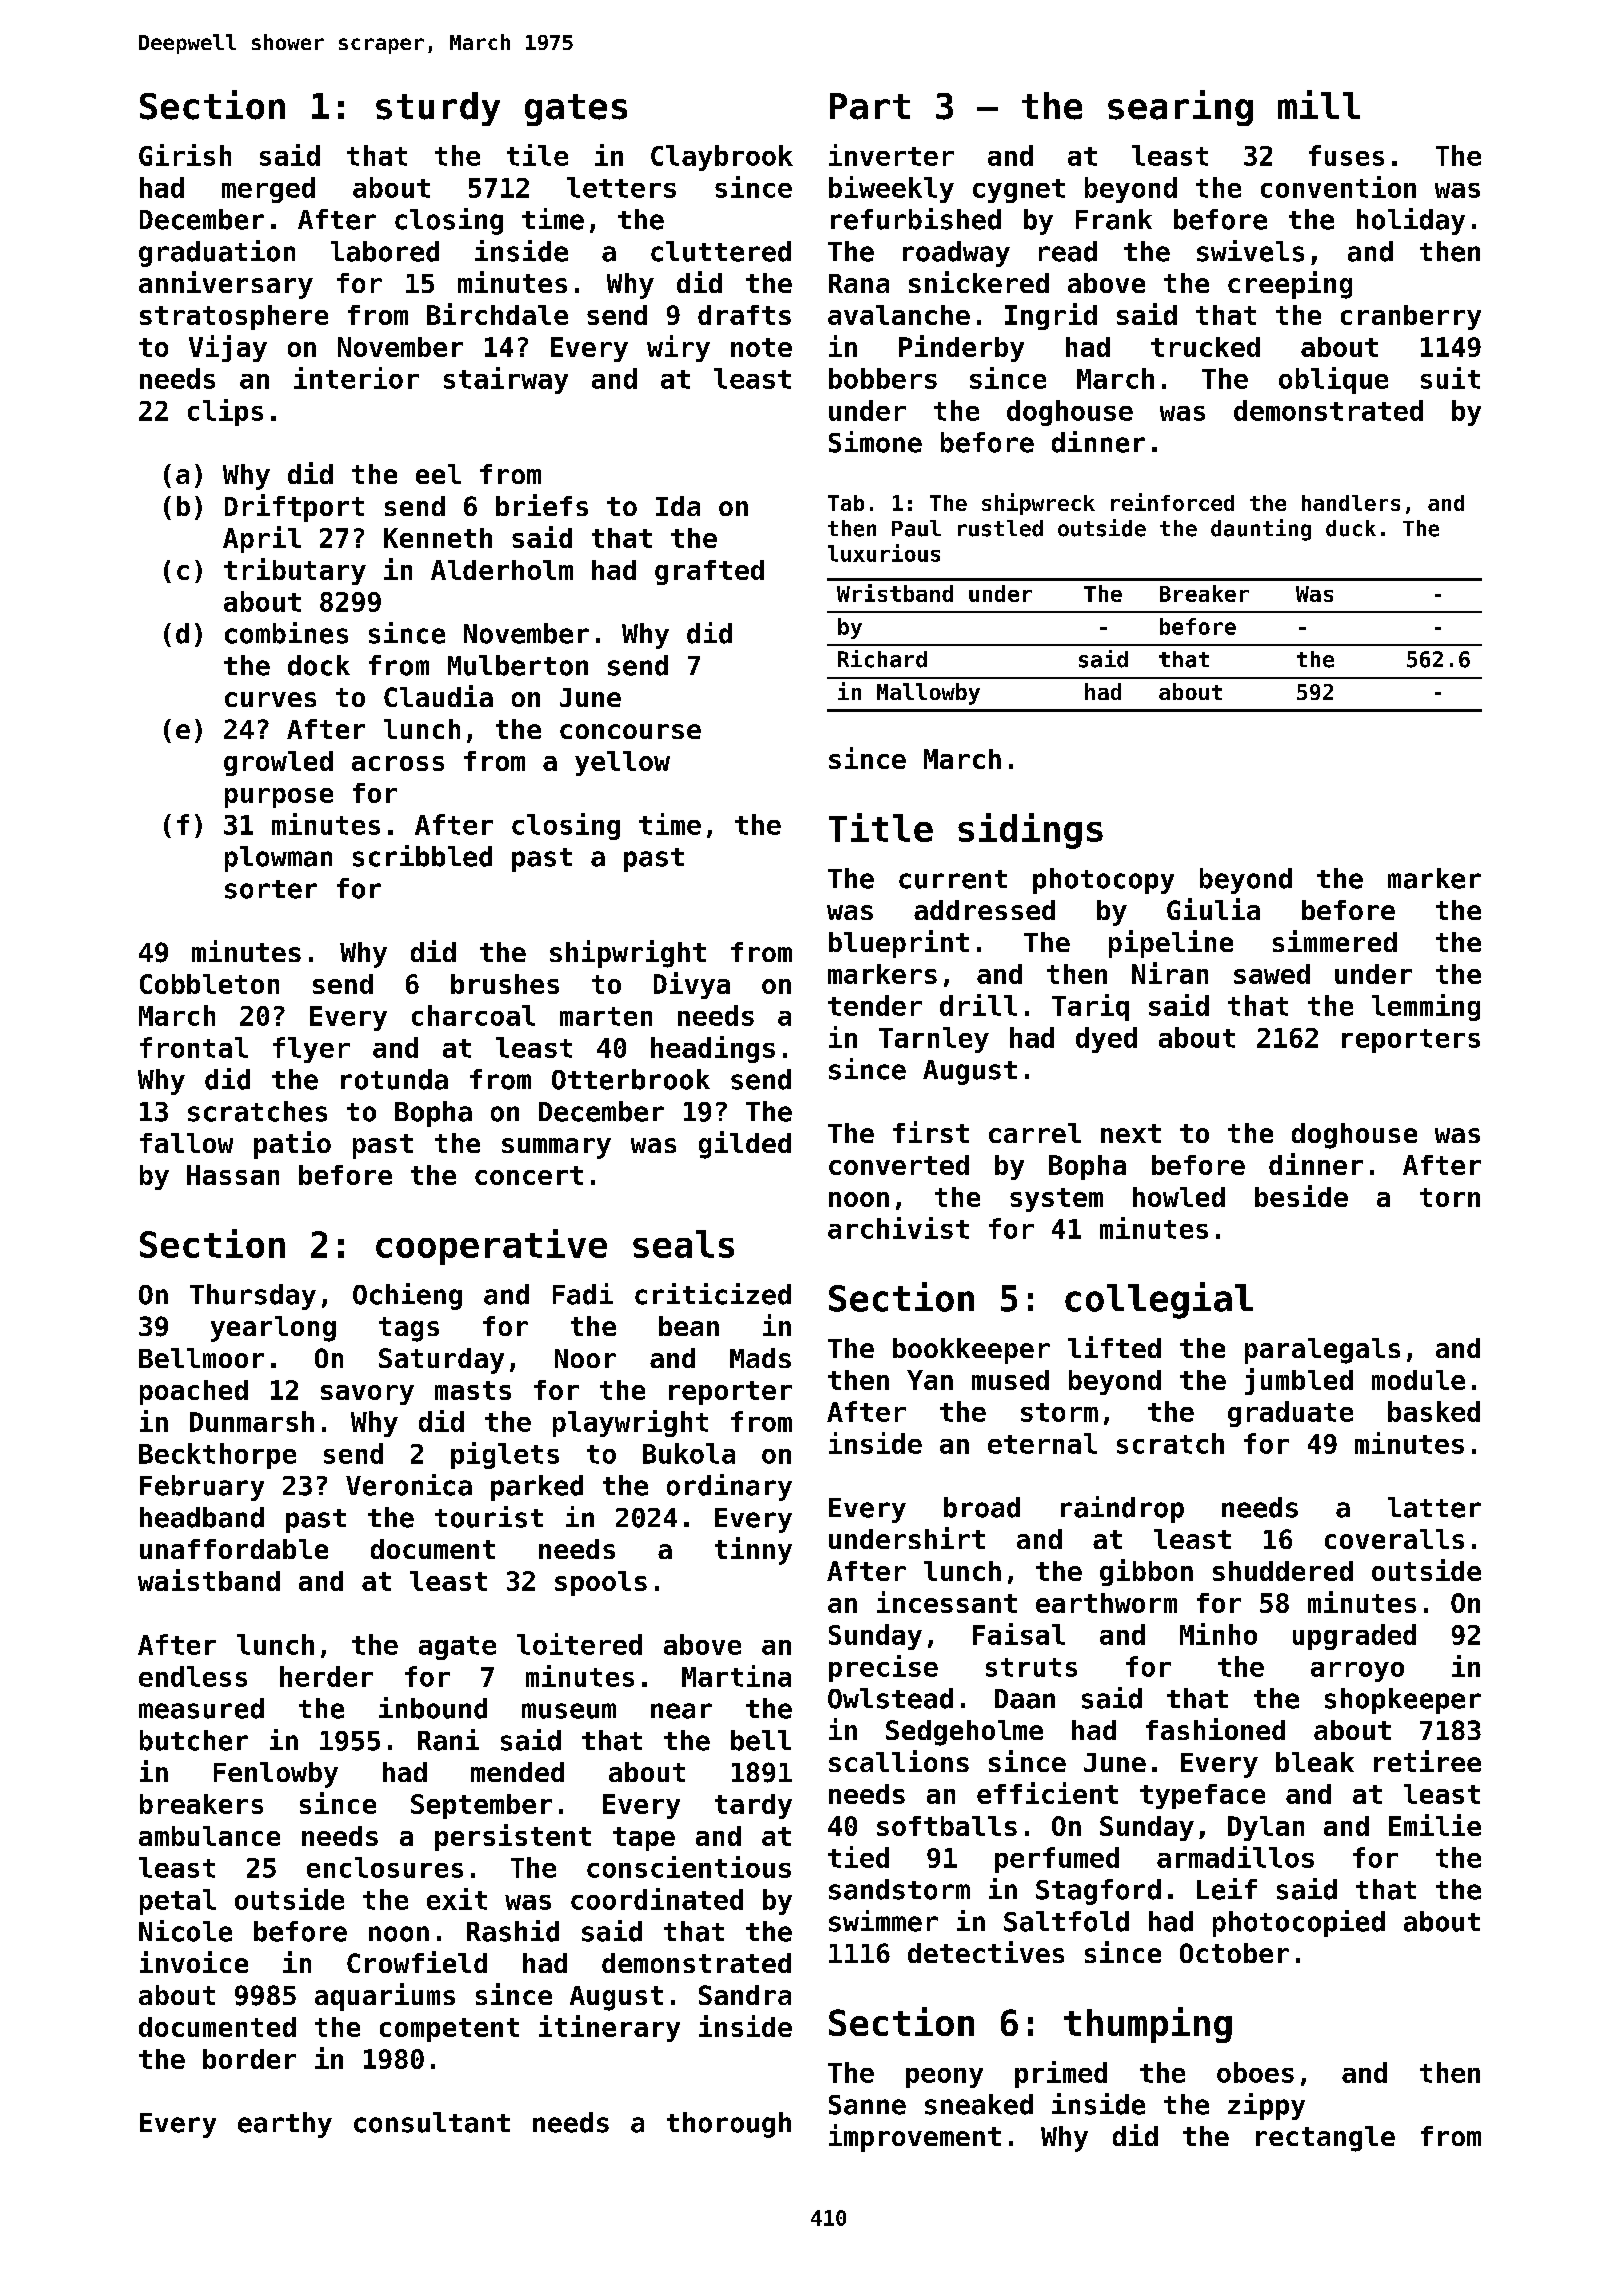  What do you see at coordinates (438, 696) in the image?
I see `Claudia` at bounding box center [438, 696].
